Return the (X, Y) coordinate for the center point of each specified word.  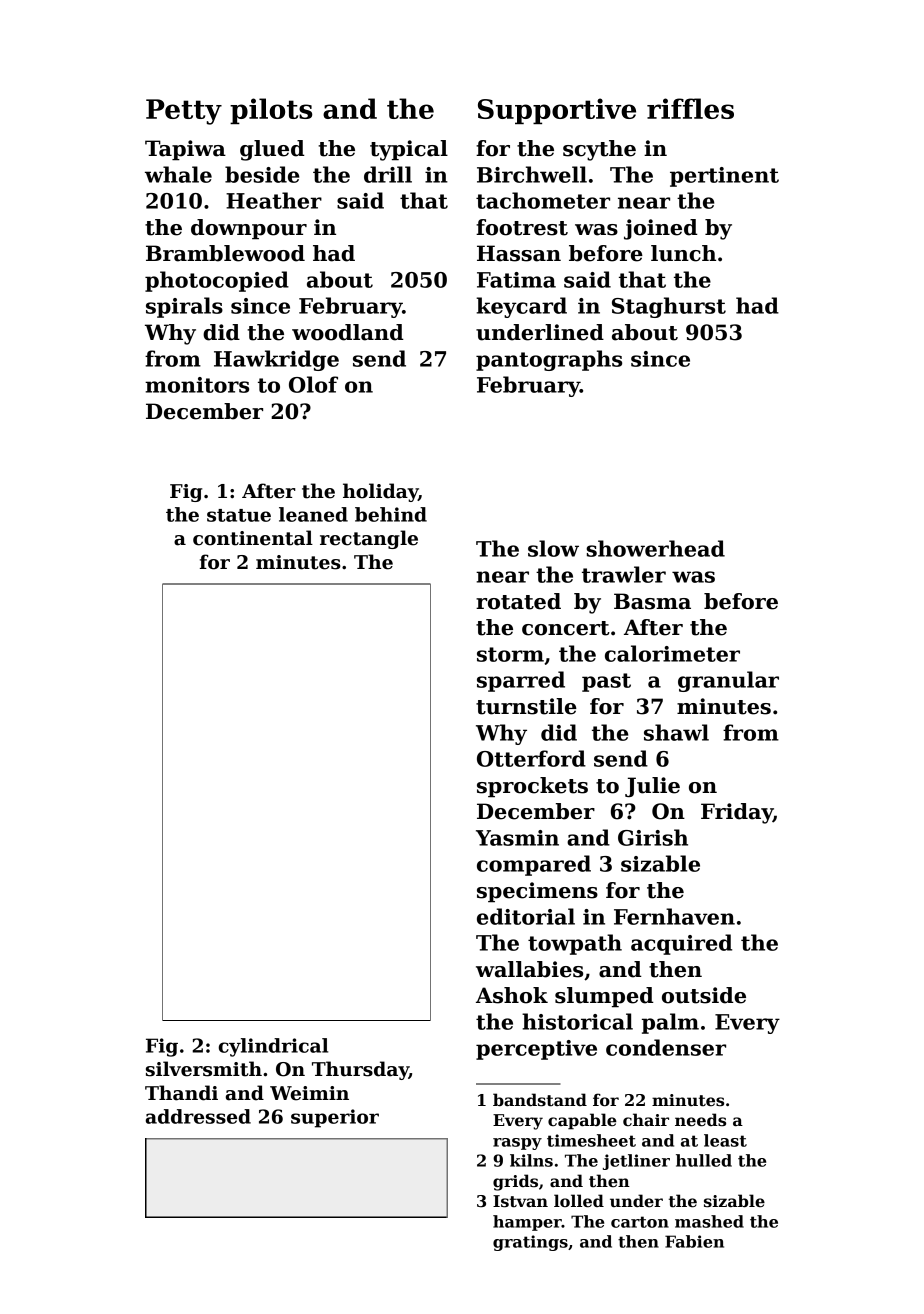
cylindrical (273, 1047)
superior (335, 1118)
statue (239, 515)
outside (704, 995)
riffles (690, 108)
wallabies (529, 969)
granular (728, 681)
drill (388, 174)
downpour (249, 229)
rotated (518, 601)
